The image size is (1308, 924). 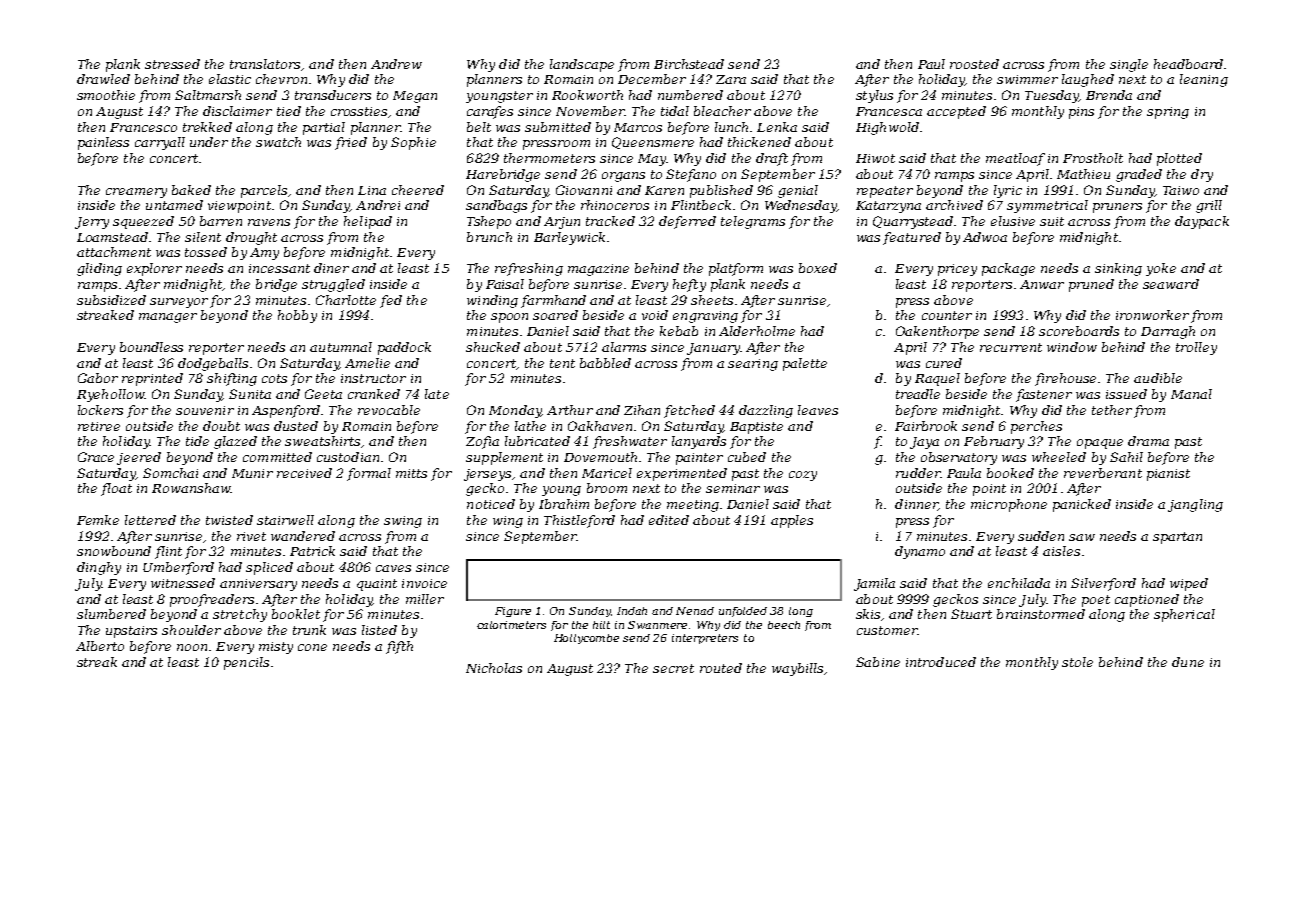 What do you see at coordinates (1118, 269) in the document?
I see `sinking` at bounding box center [1118, 269].
